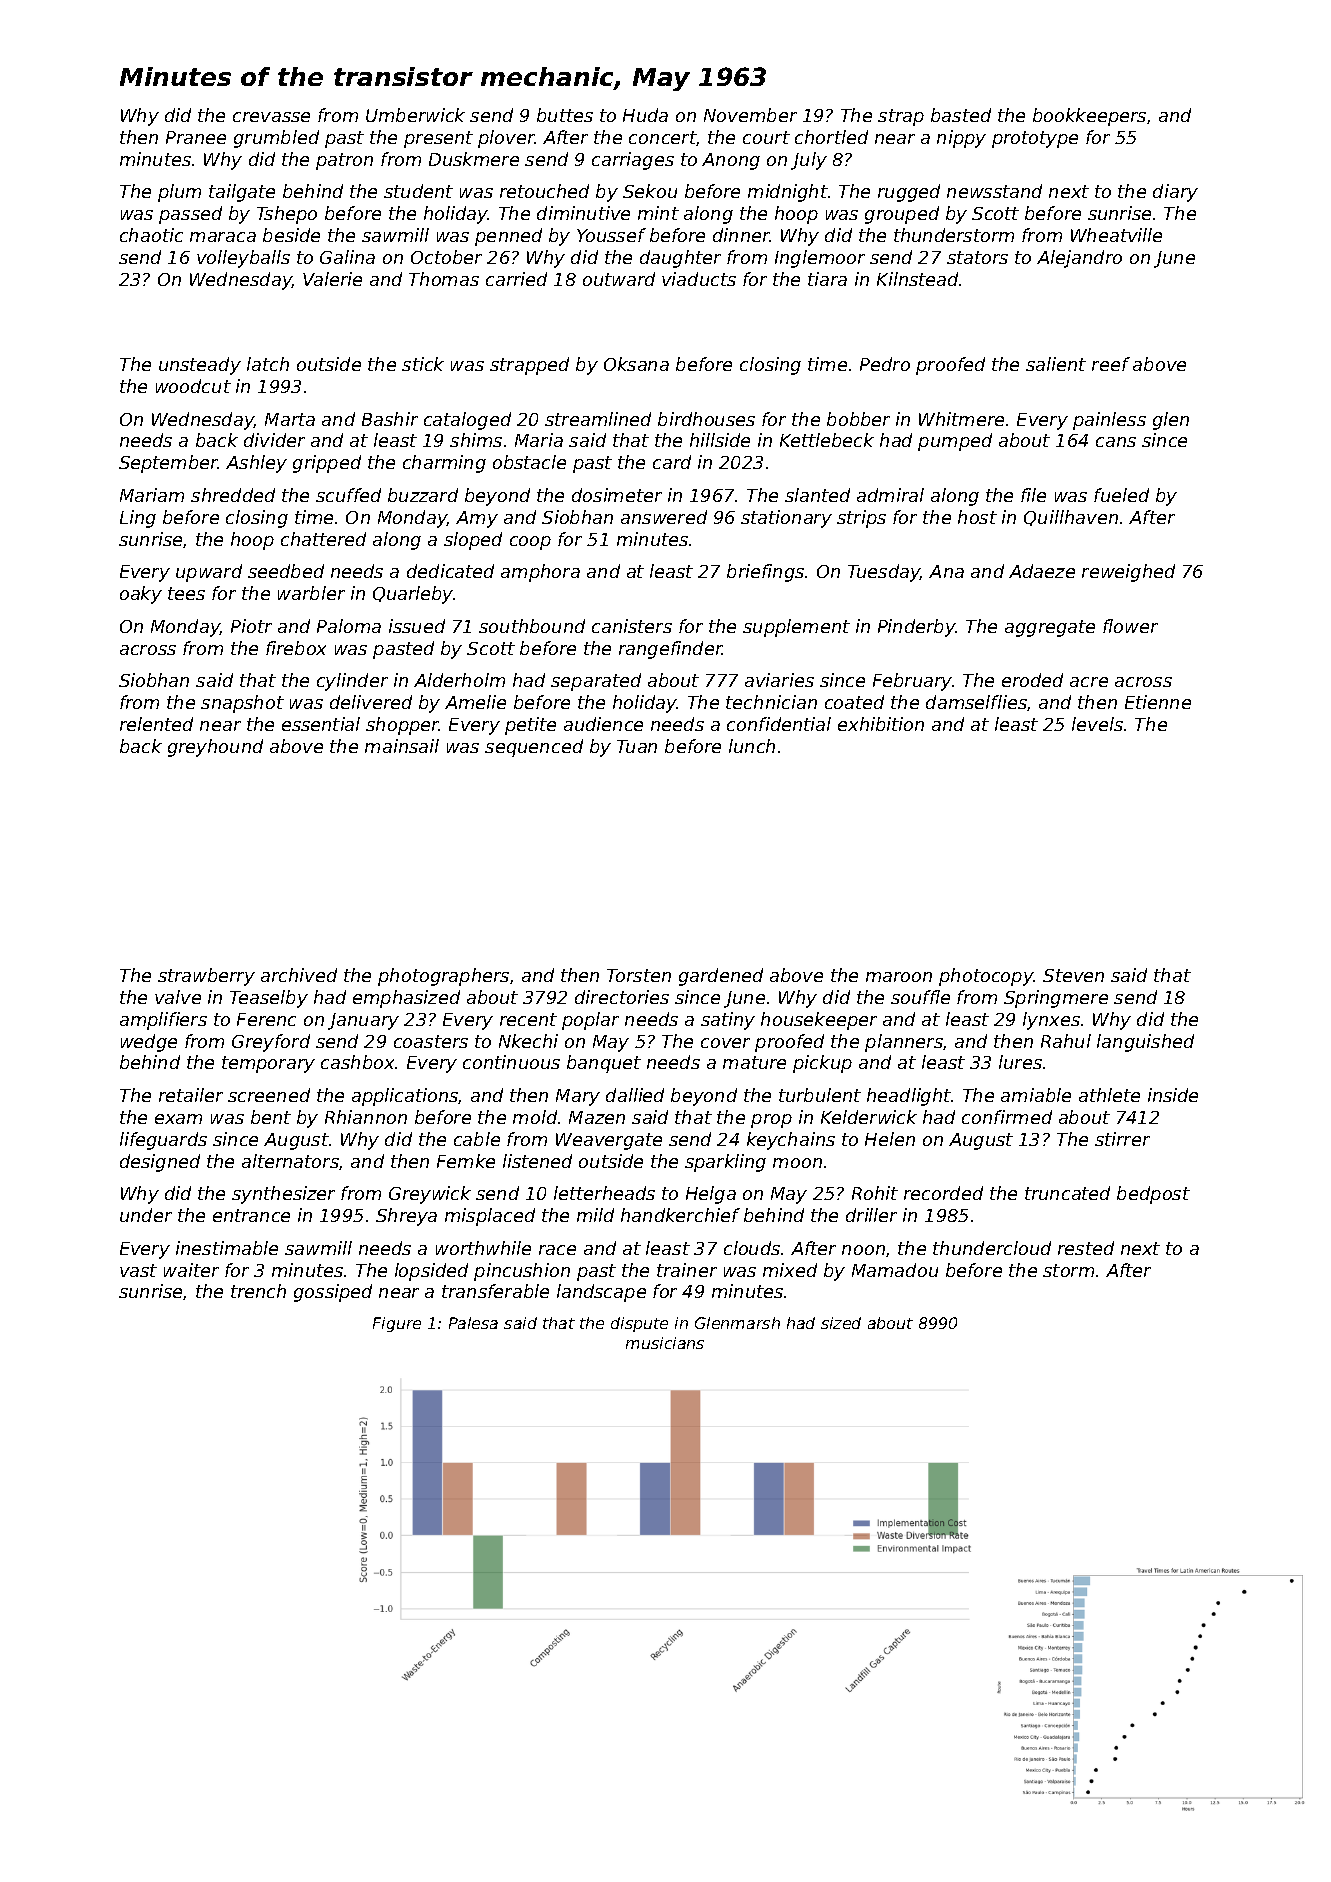 The height and width of the page is (1882, 1331). What do you see at coordinates (1086, 1248) in the page?
I see `rested` at bounding box center [1086, 1248].
